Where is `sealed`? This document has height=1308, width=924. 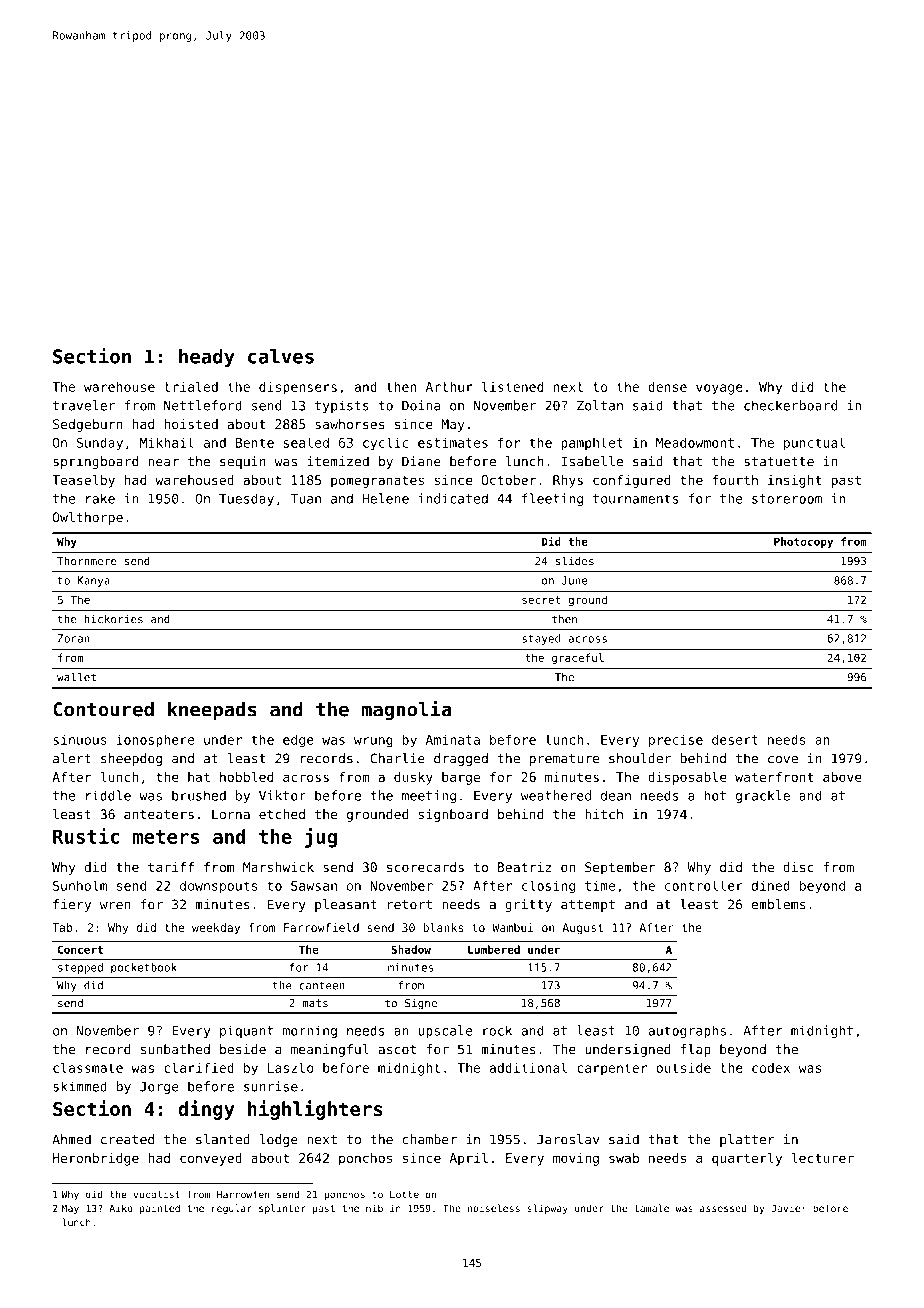 sealed is located at coordinates (306, 442).
